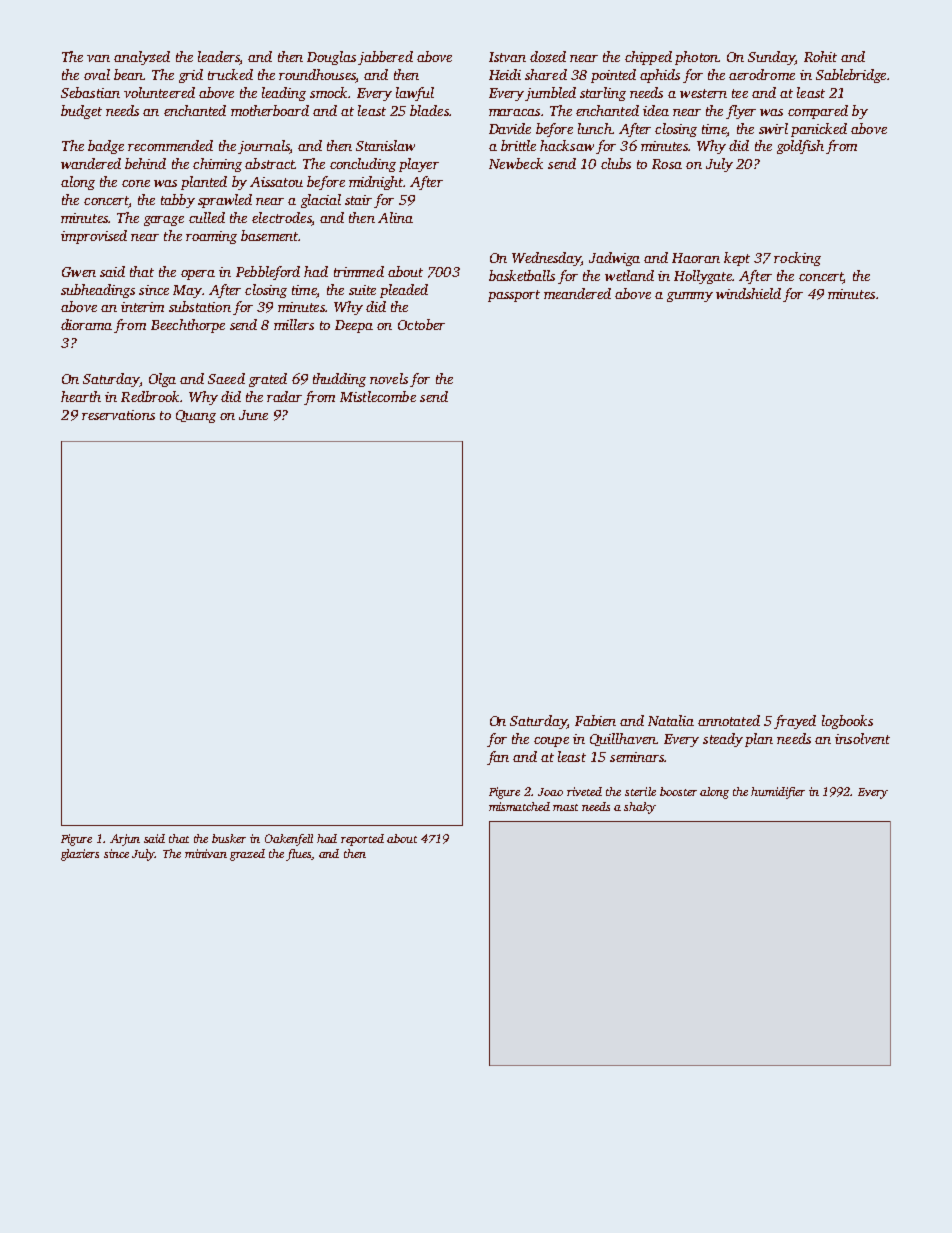  I want to click on glaziers, so click(80, 855).
